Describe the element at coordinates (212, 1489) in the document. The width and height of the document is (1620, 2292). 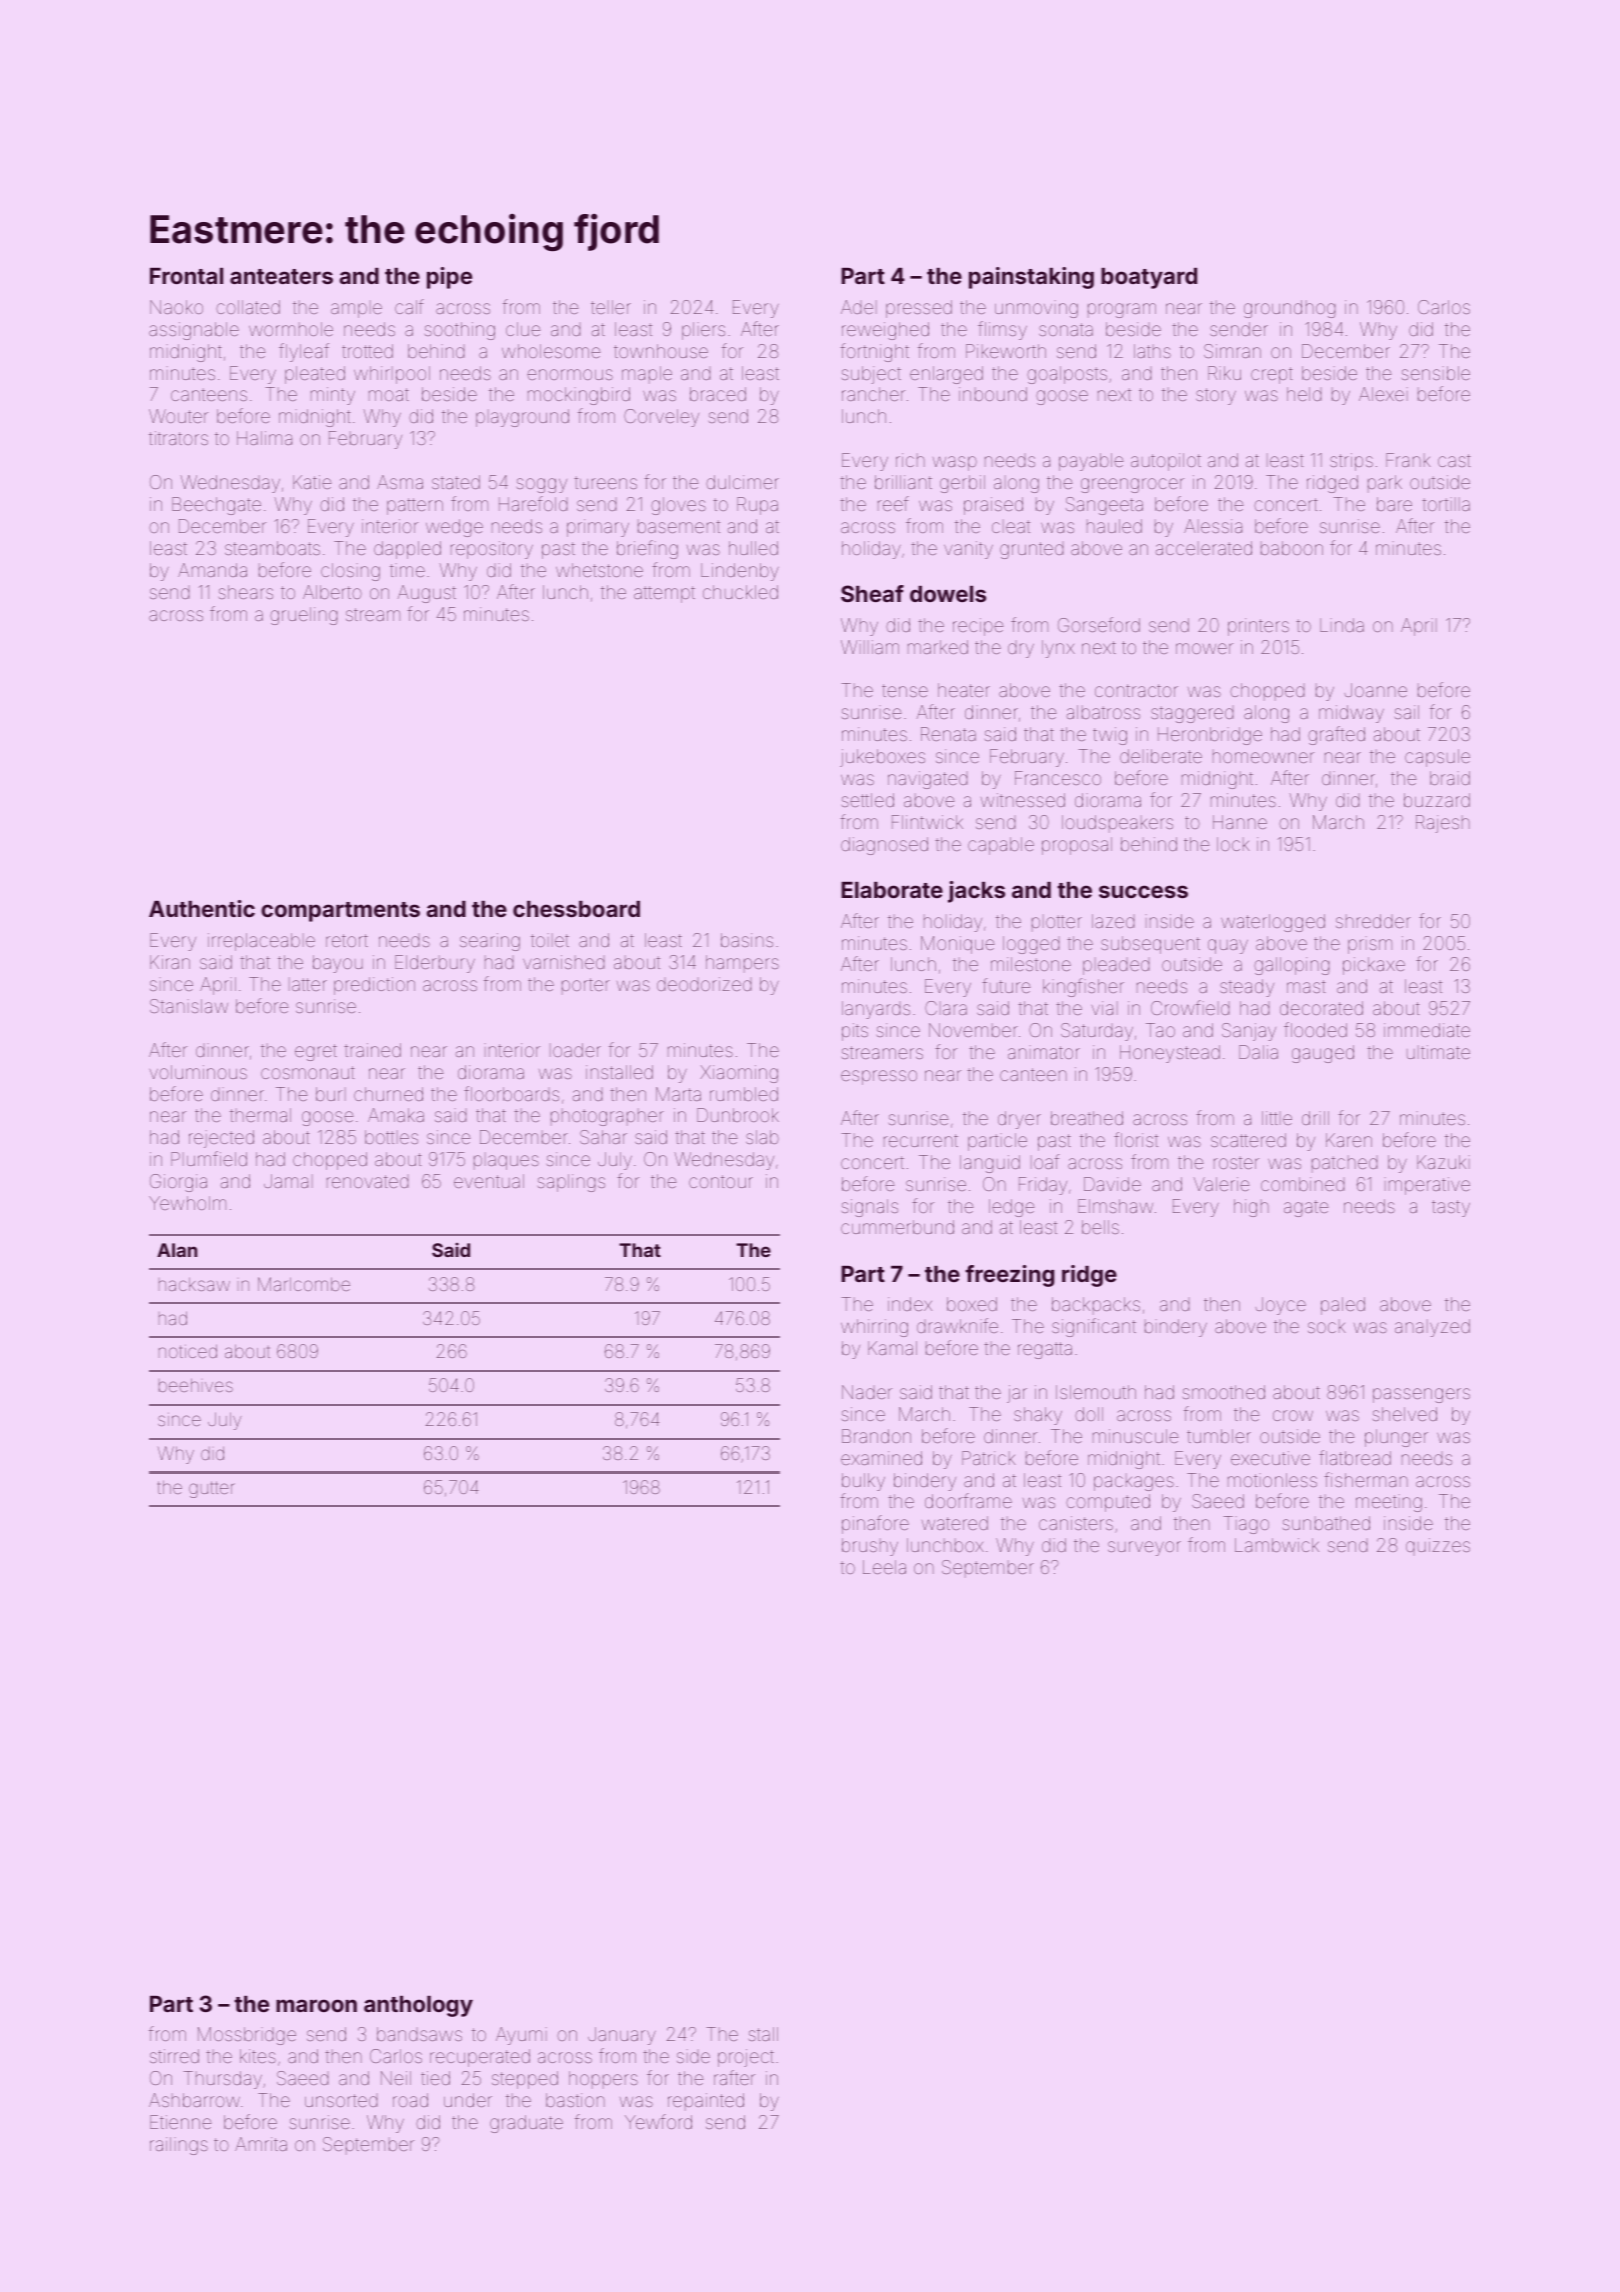
I see `gutter` at that location.
